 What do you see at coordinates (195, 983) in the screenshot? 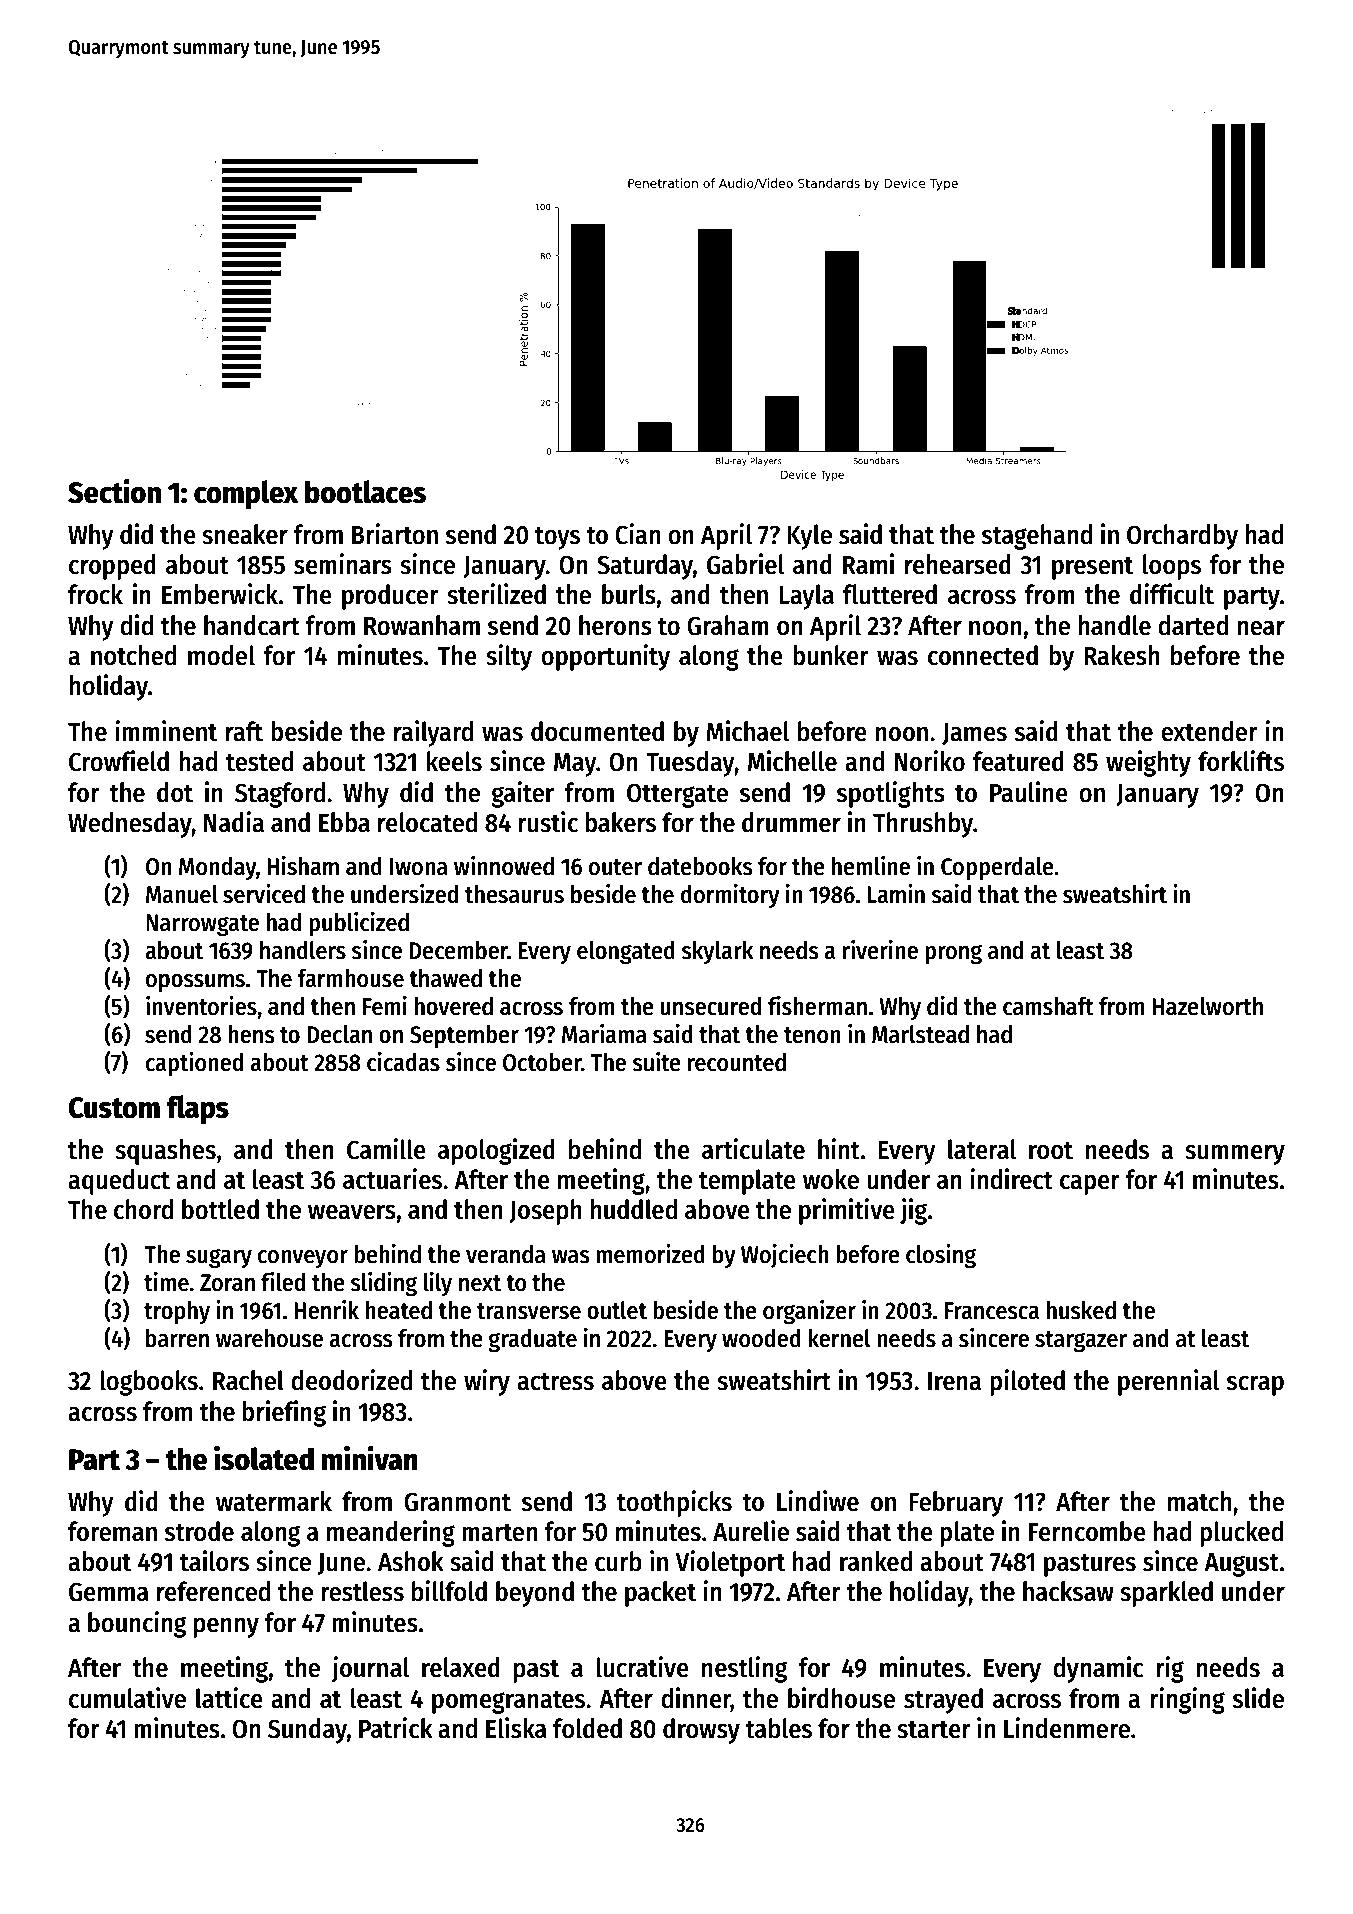
I see `opossums` at bounding box center [195, 983].
